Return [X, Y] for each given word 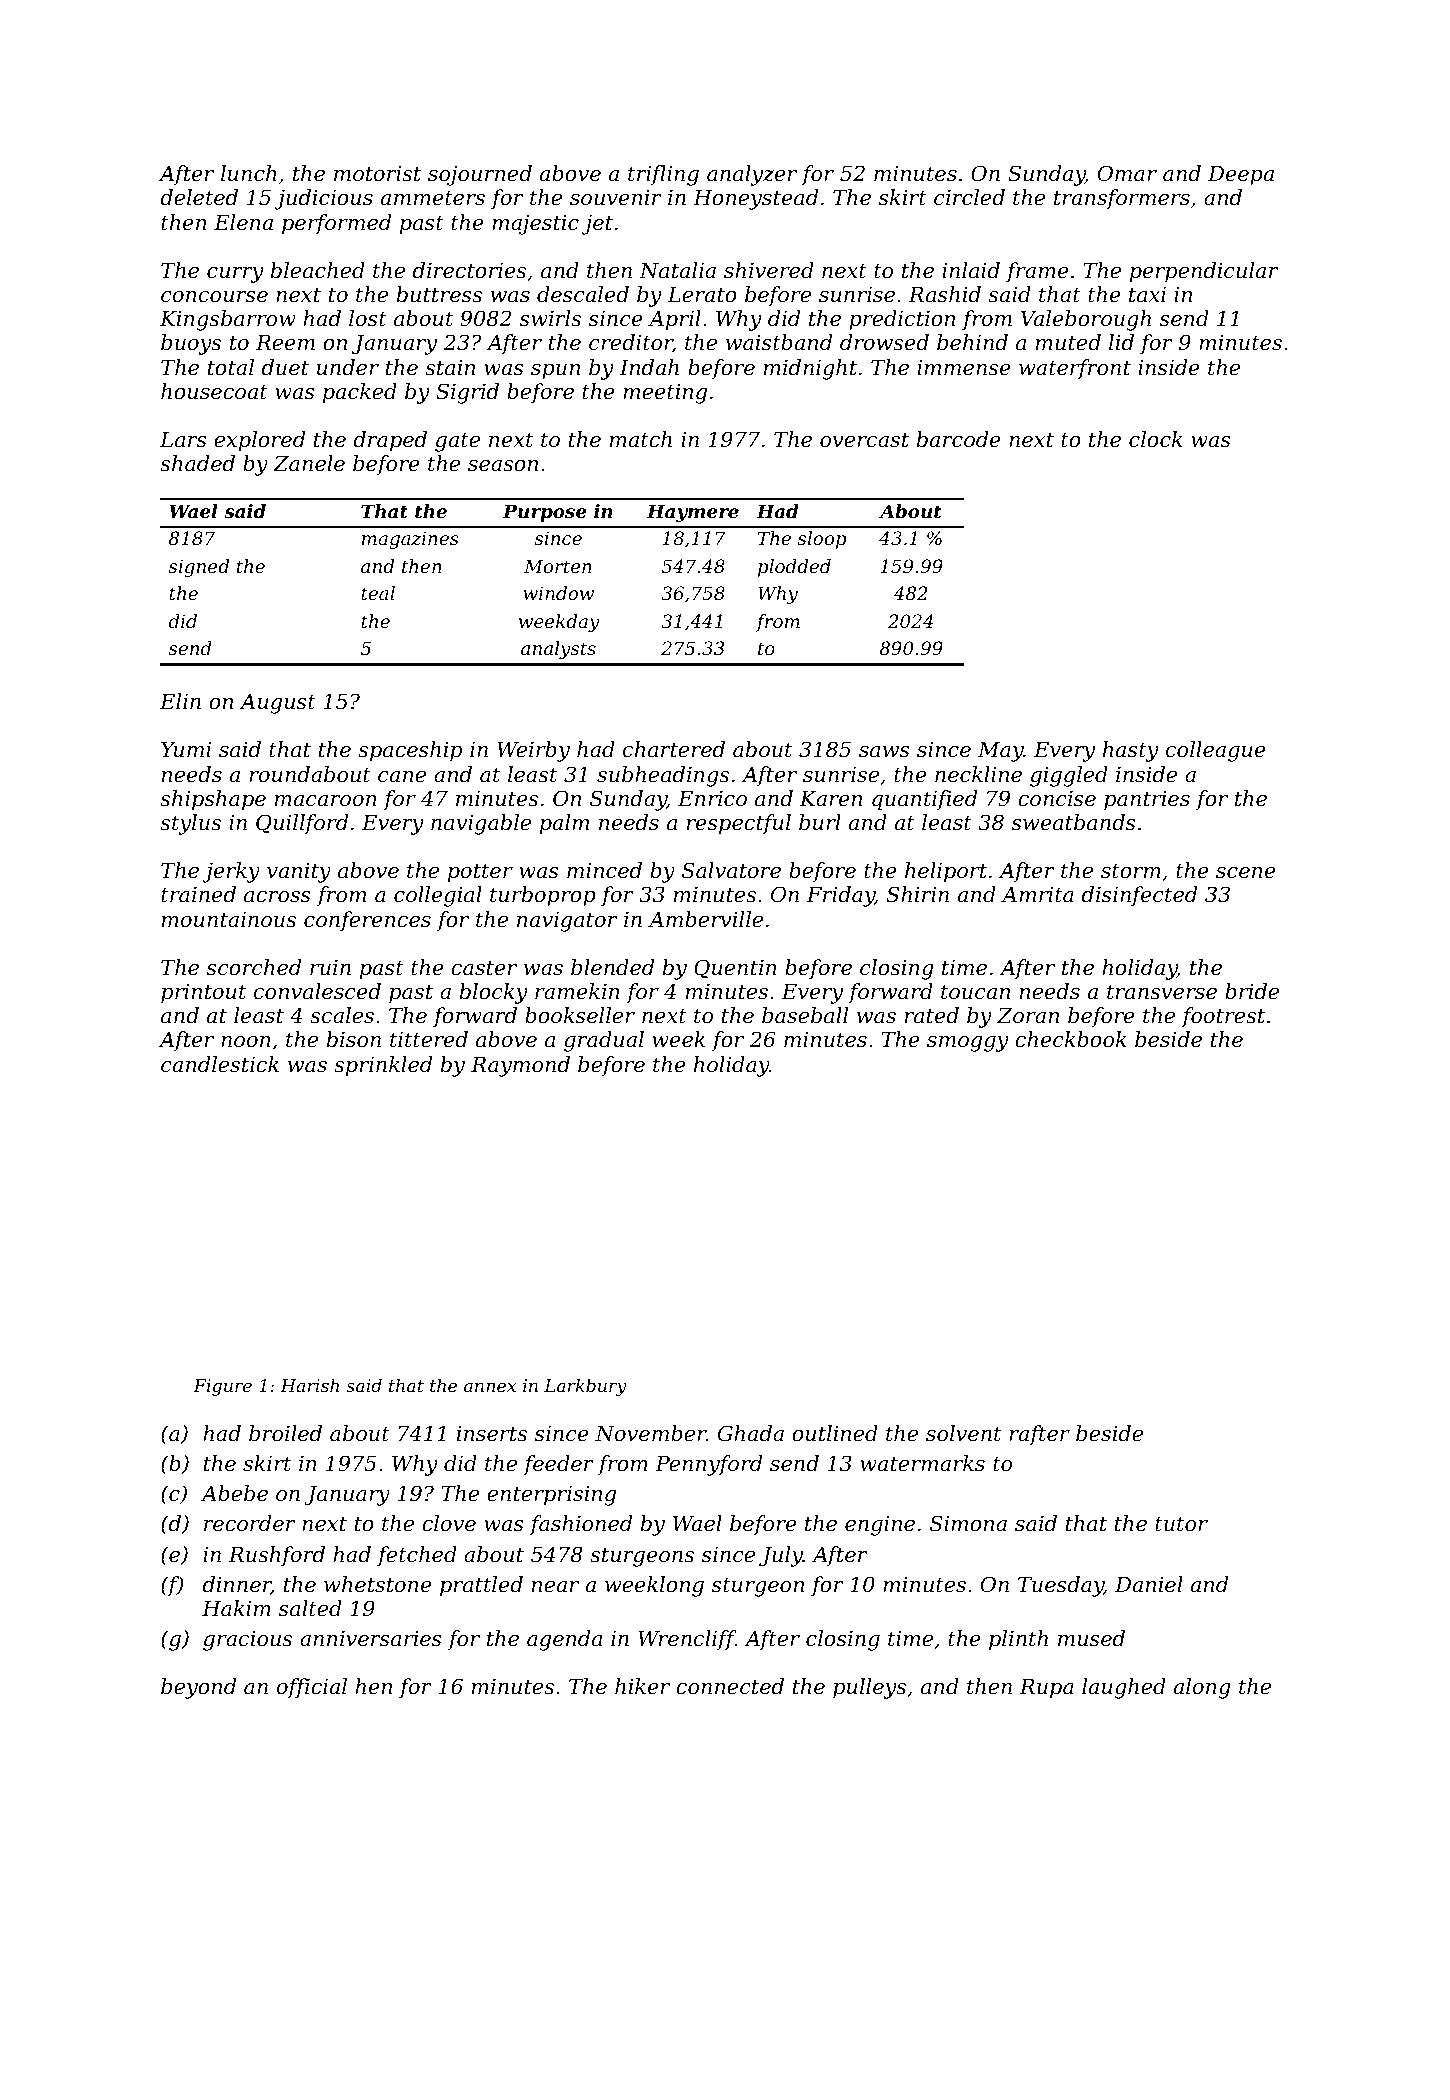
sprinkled [383, 1066]
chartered [674, 749]
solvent [964, 1433]
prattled [481, 1586]
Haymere [693, 513]
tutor [1181, 1524]
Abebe [234, 1493]
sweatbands [1074, 822]
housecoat [214, 391]
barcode [959, 439]
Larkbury [585, 1387]
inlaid [971, 270]
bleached [318, 270]
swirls [550, 318]
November [650, 1433]
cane [402, 777]
